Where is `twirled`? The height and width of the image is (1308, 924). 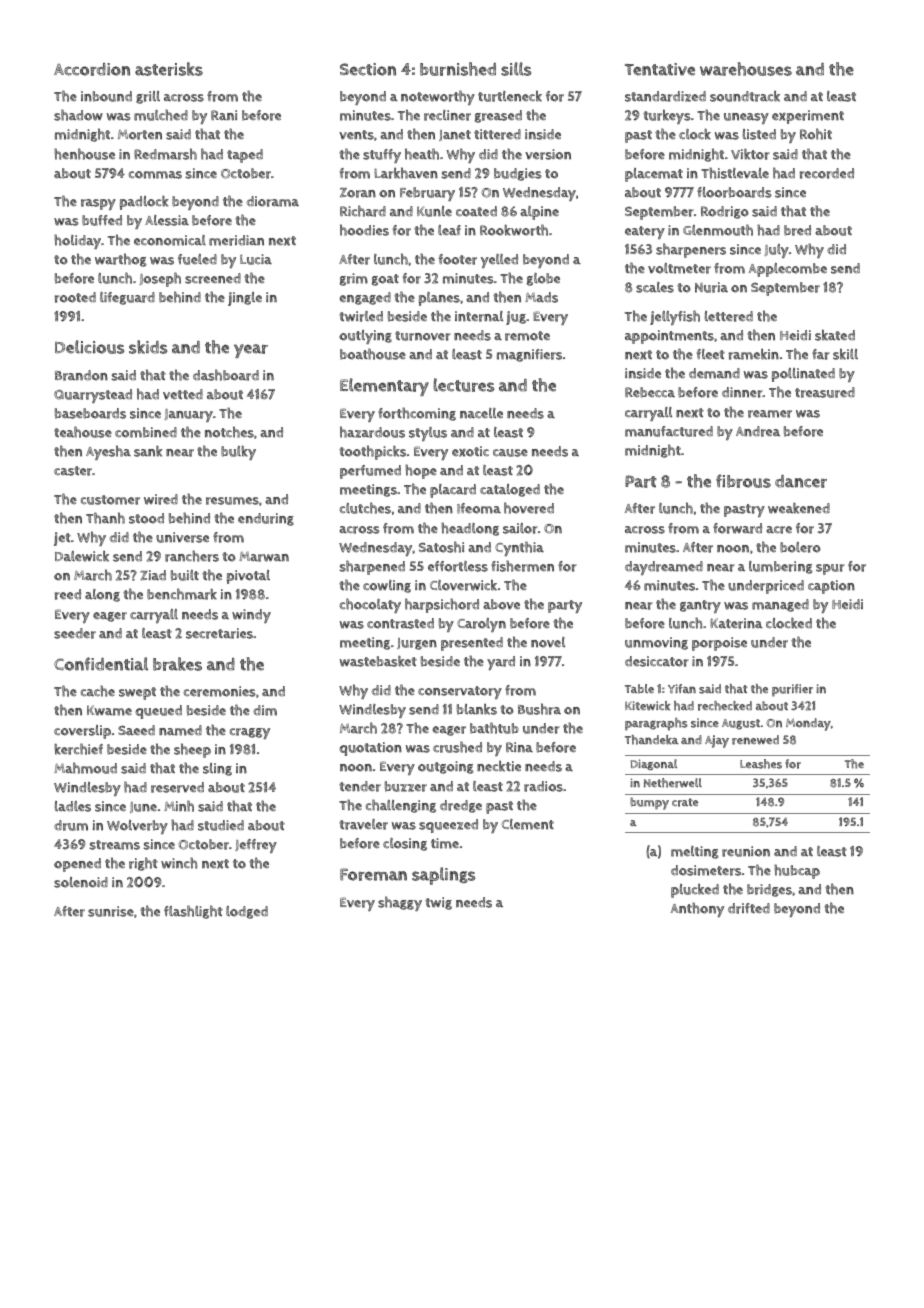
twirled is located at coordinates (361, 316).
